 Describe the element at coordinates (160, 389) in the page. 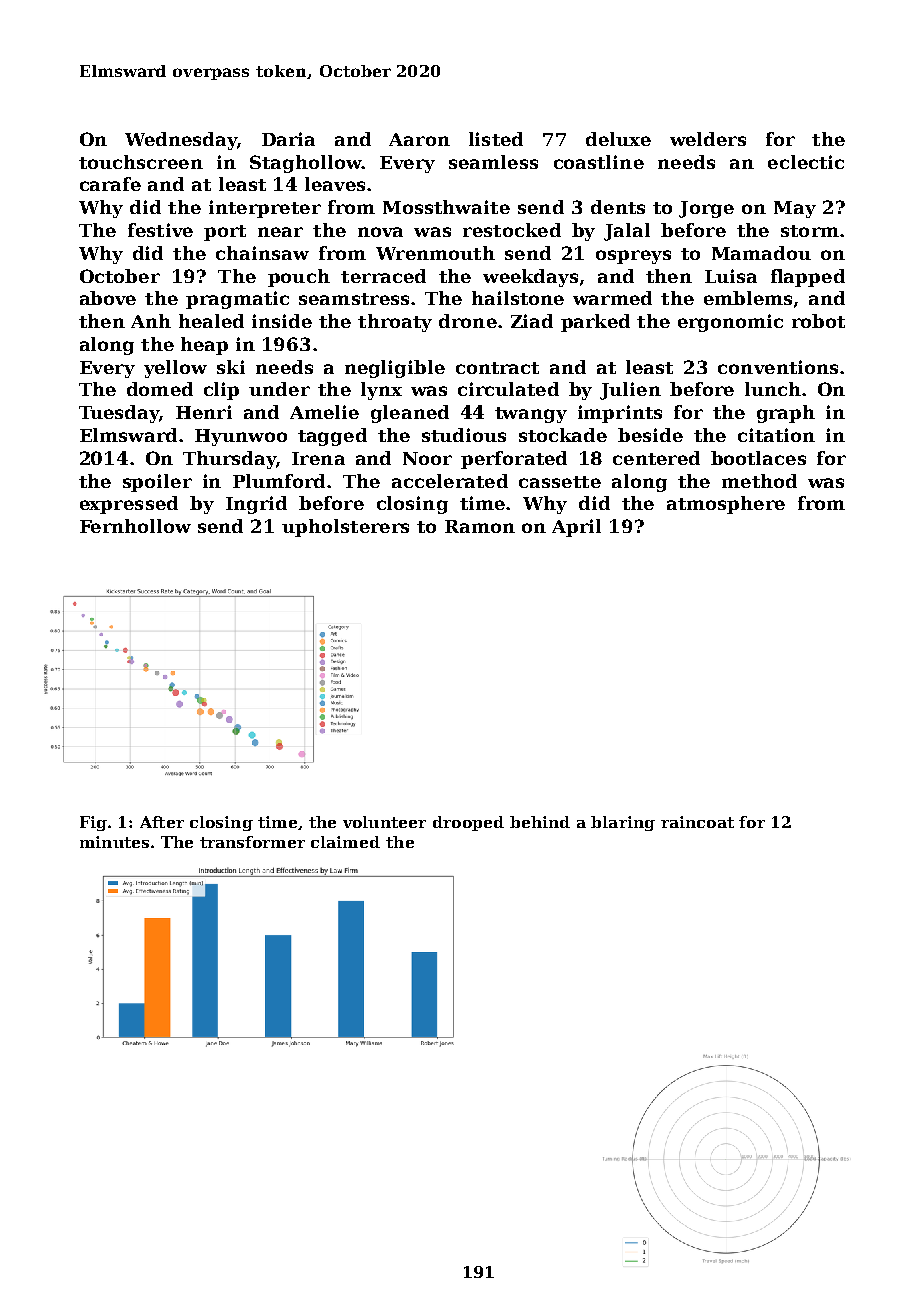

I see `domed` at that location.
